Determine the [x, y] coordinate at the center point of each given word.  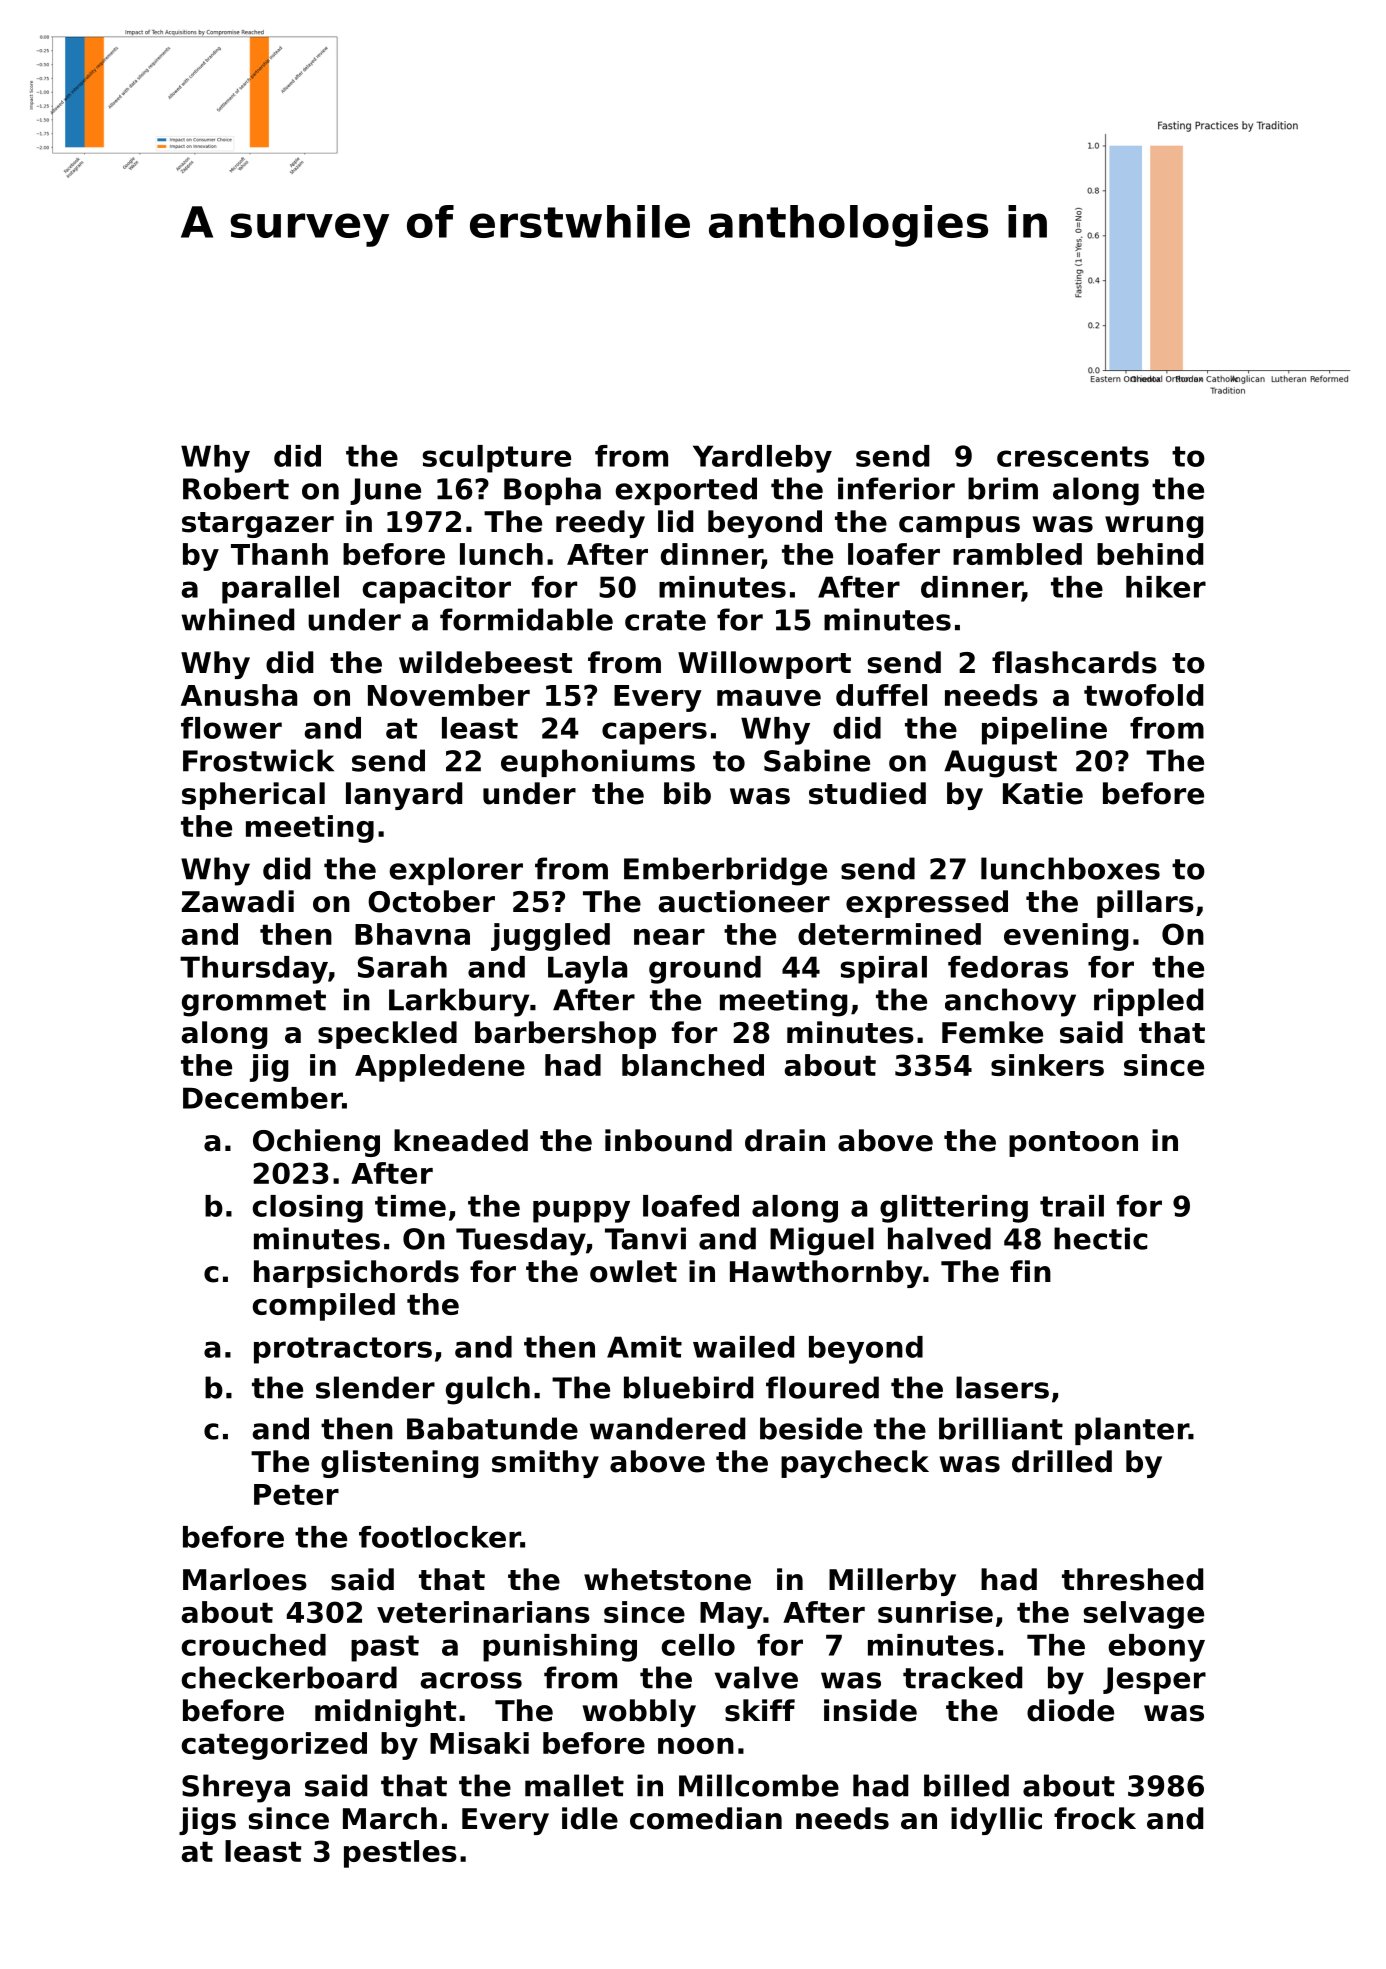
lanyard [404, 796]
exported [686, 491]
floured [822, 1387]
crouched [253, 1645]
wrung [1154, 527]
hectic [1100, 1238]
